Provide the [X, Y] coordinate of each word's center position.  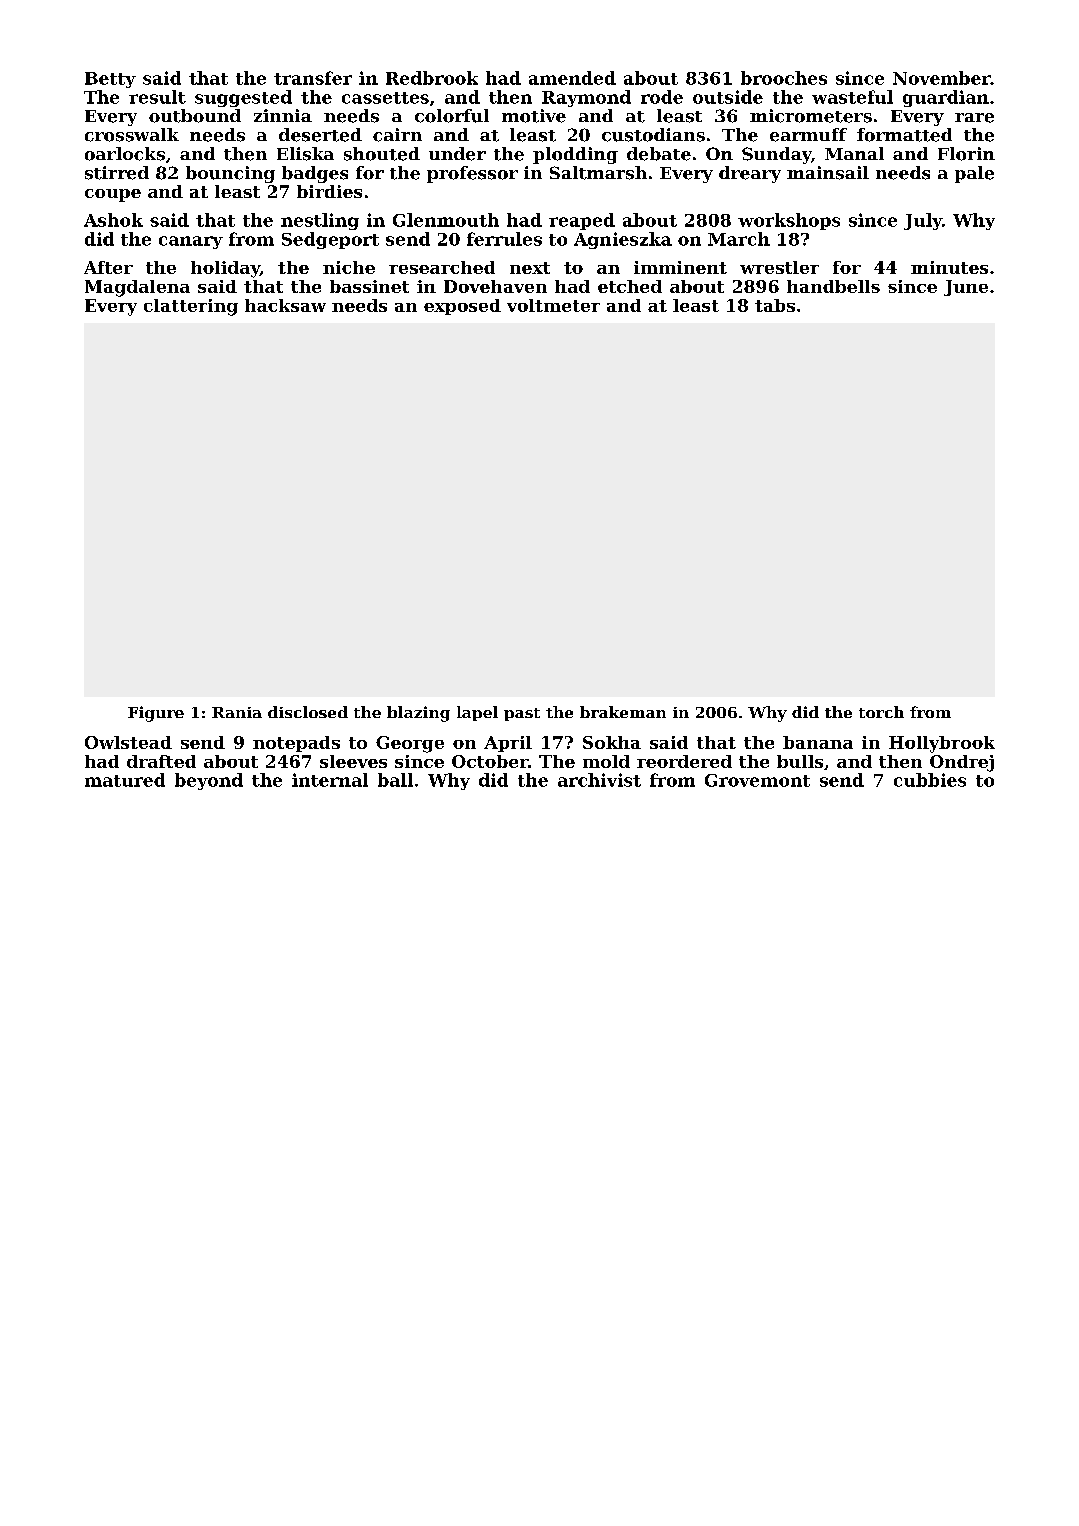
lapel [477, 713]
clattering [191, 307]
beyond [209, 781]
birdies [329, 191]
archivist [599, 780]
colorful [452, 116]
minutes [949, 267]
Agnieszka [623, 240]
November [942, 78]
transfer [313, 78]
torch [881, 712]
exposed [462, 307]
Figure [156, 714]
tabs [775, 305]
